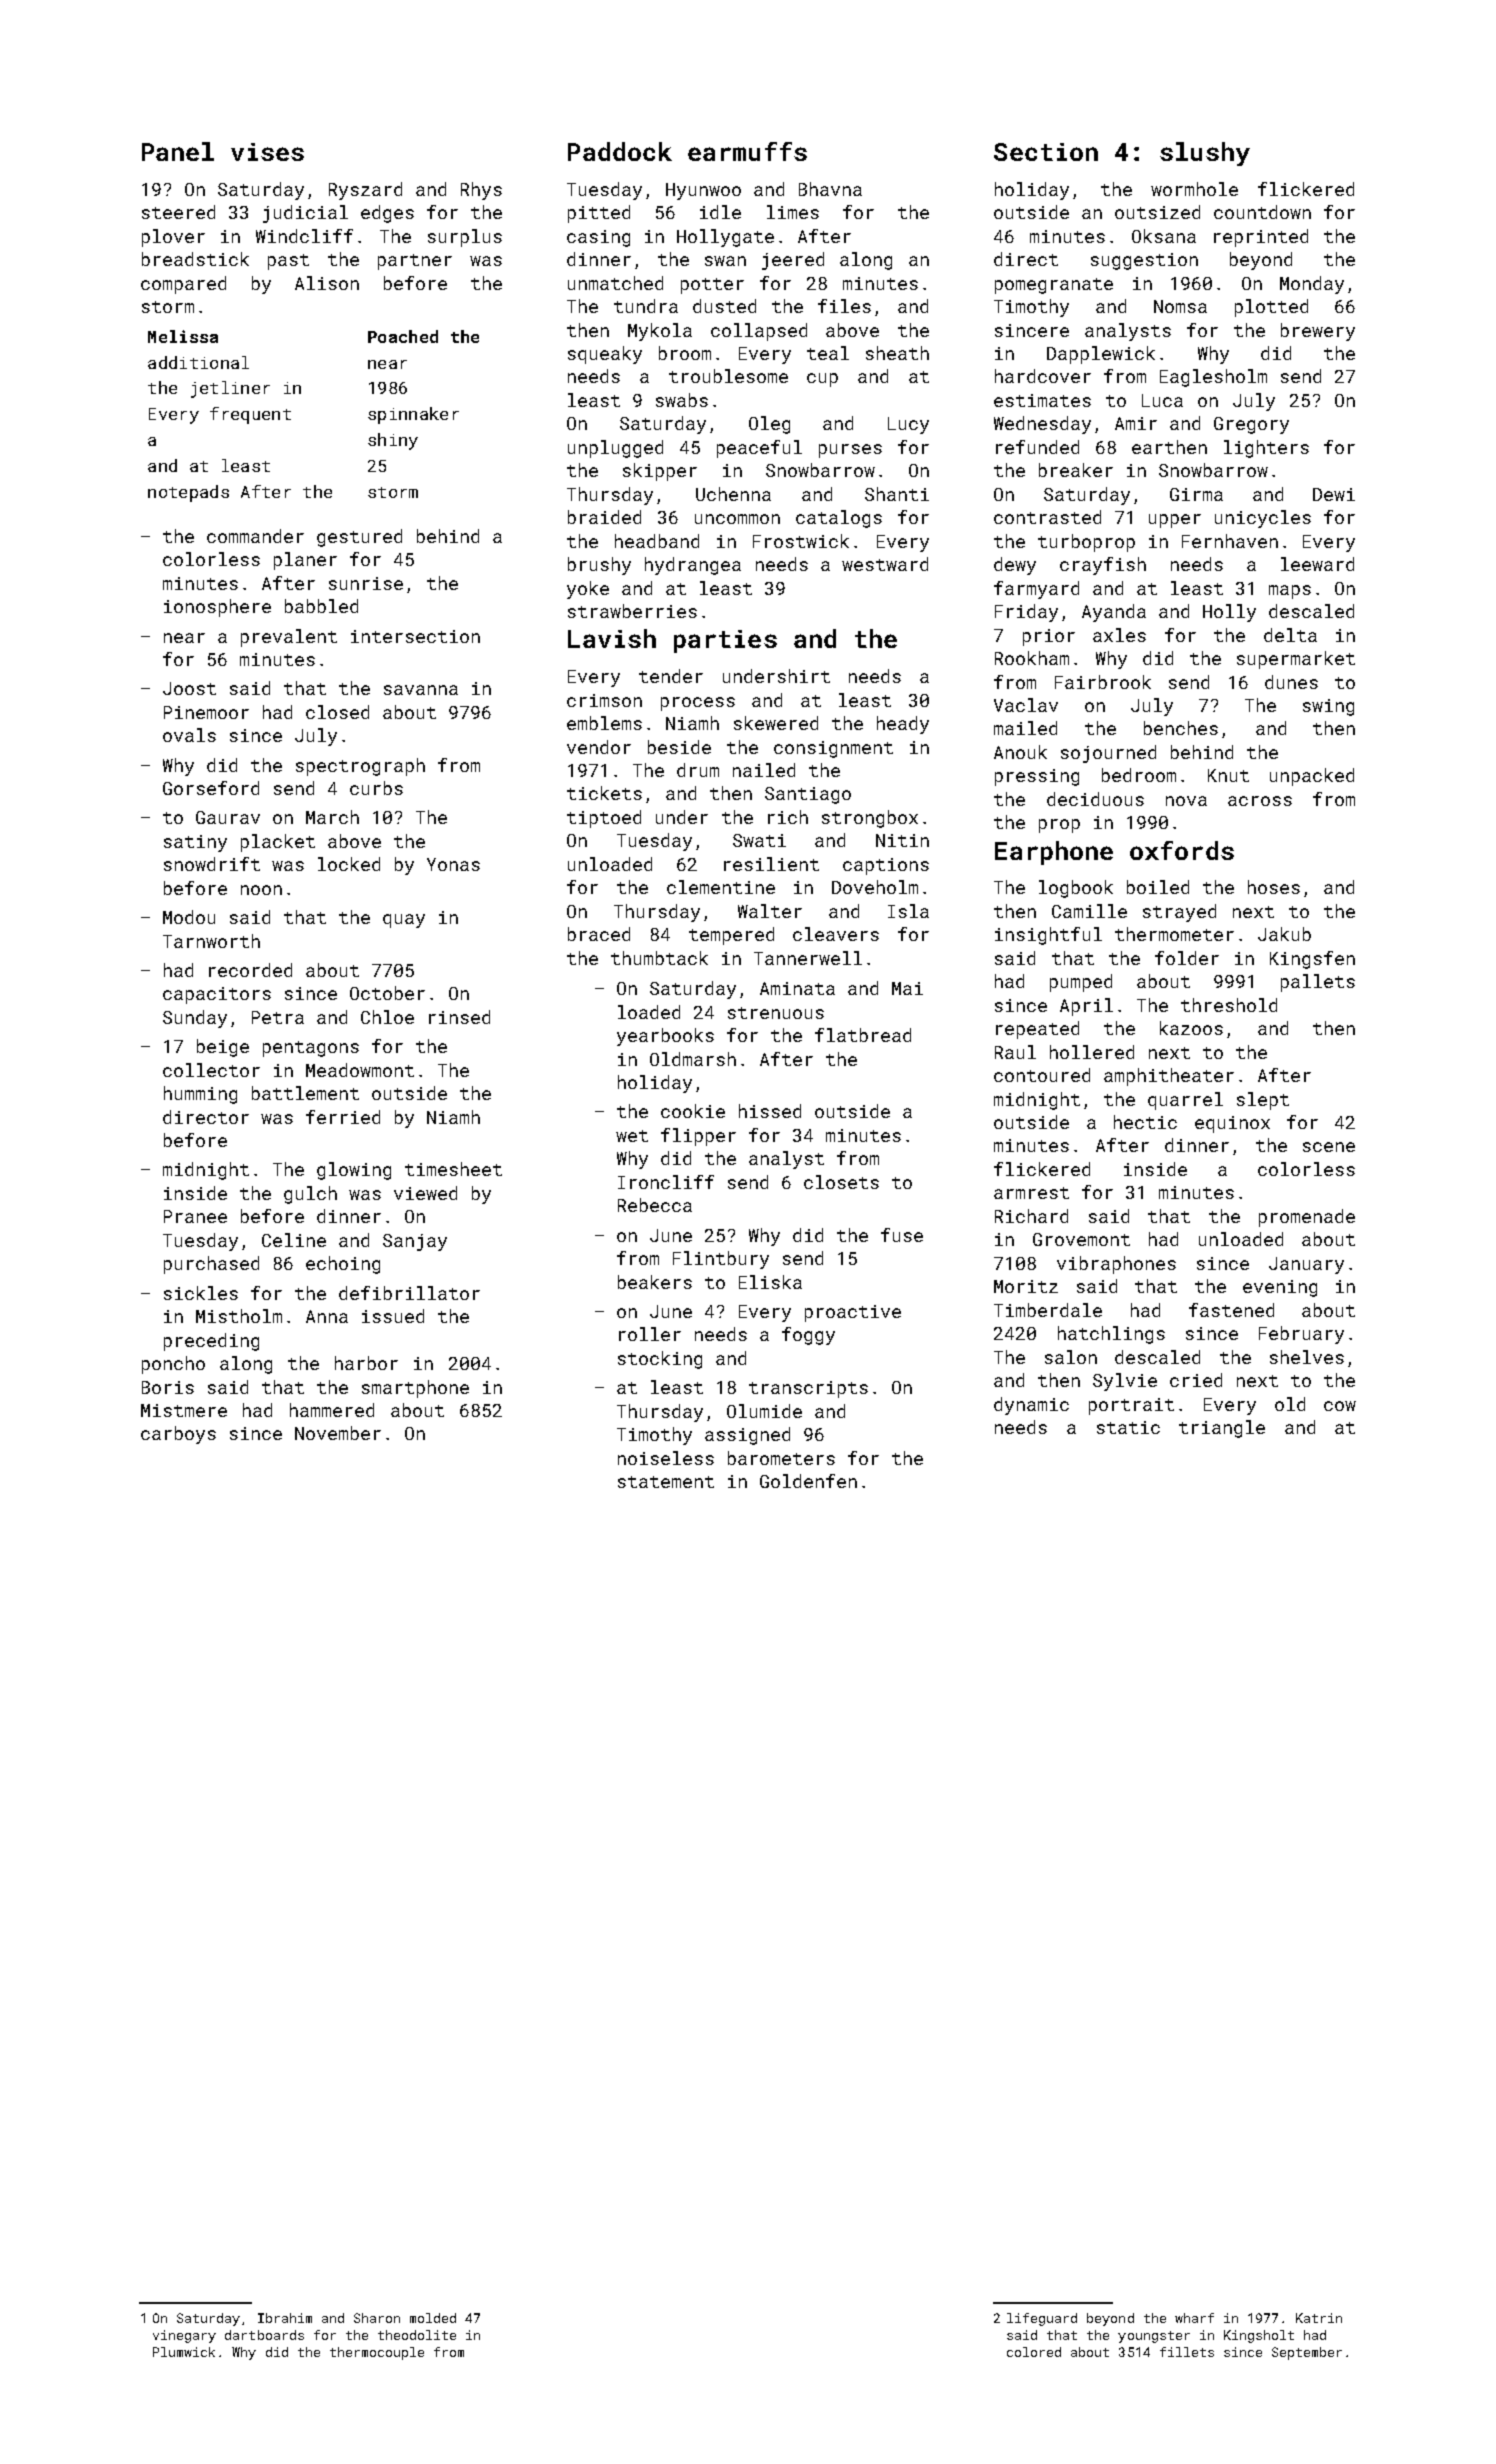 The width and height of the screenshot is (1496, 2464). Describe the element at coordinates (659, 958) in the screenshot. I see `thumbtack` at that location.
